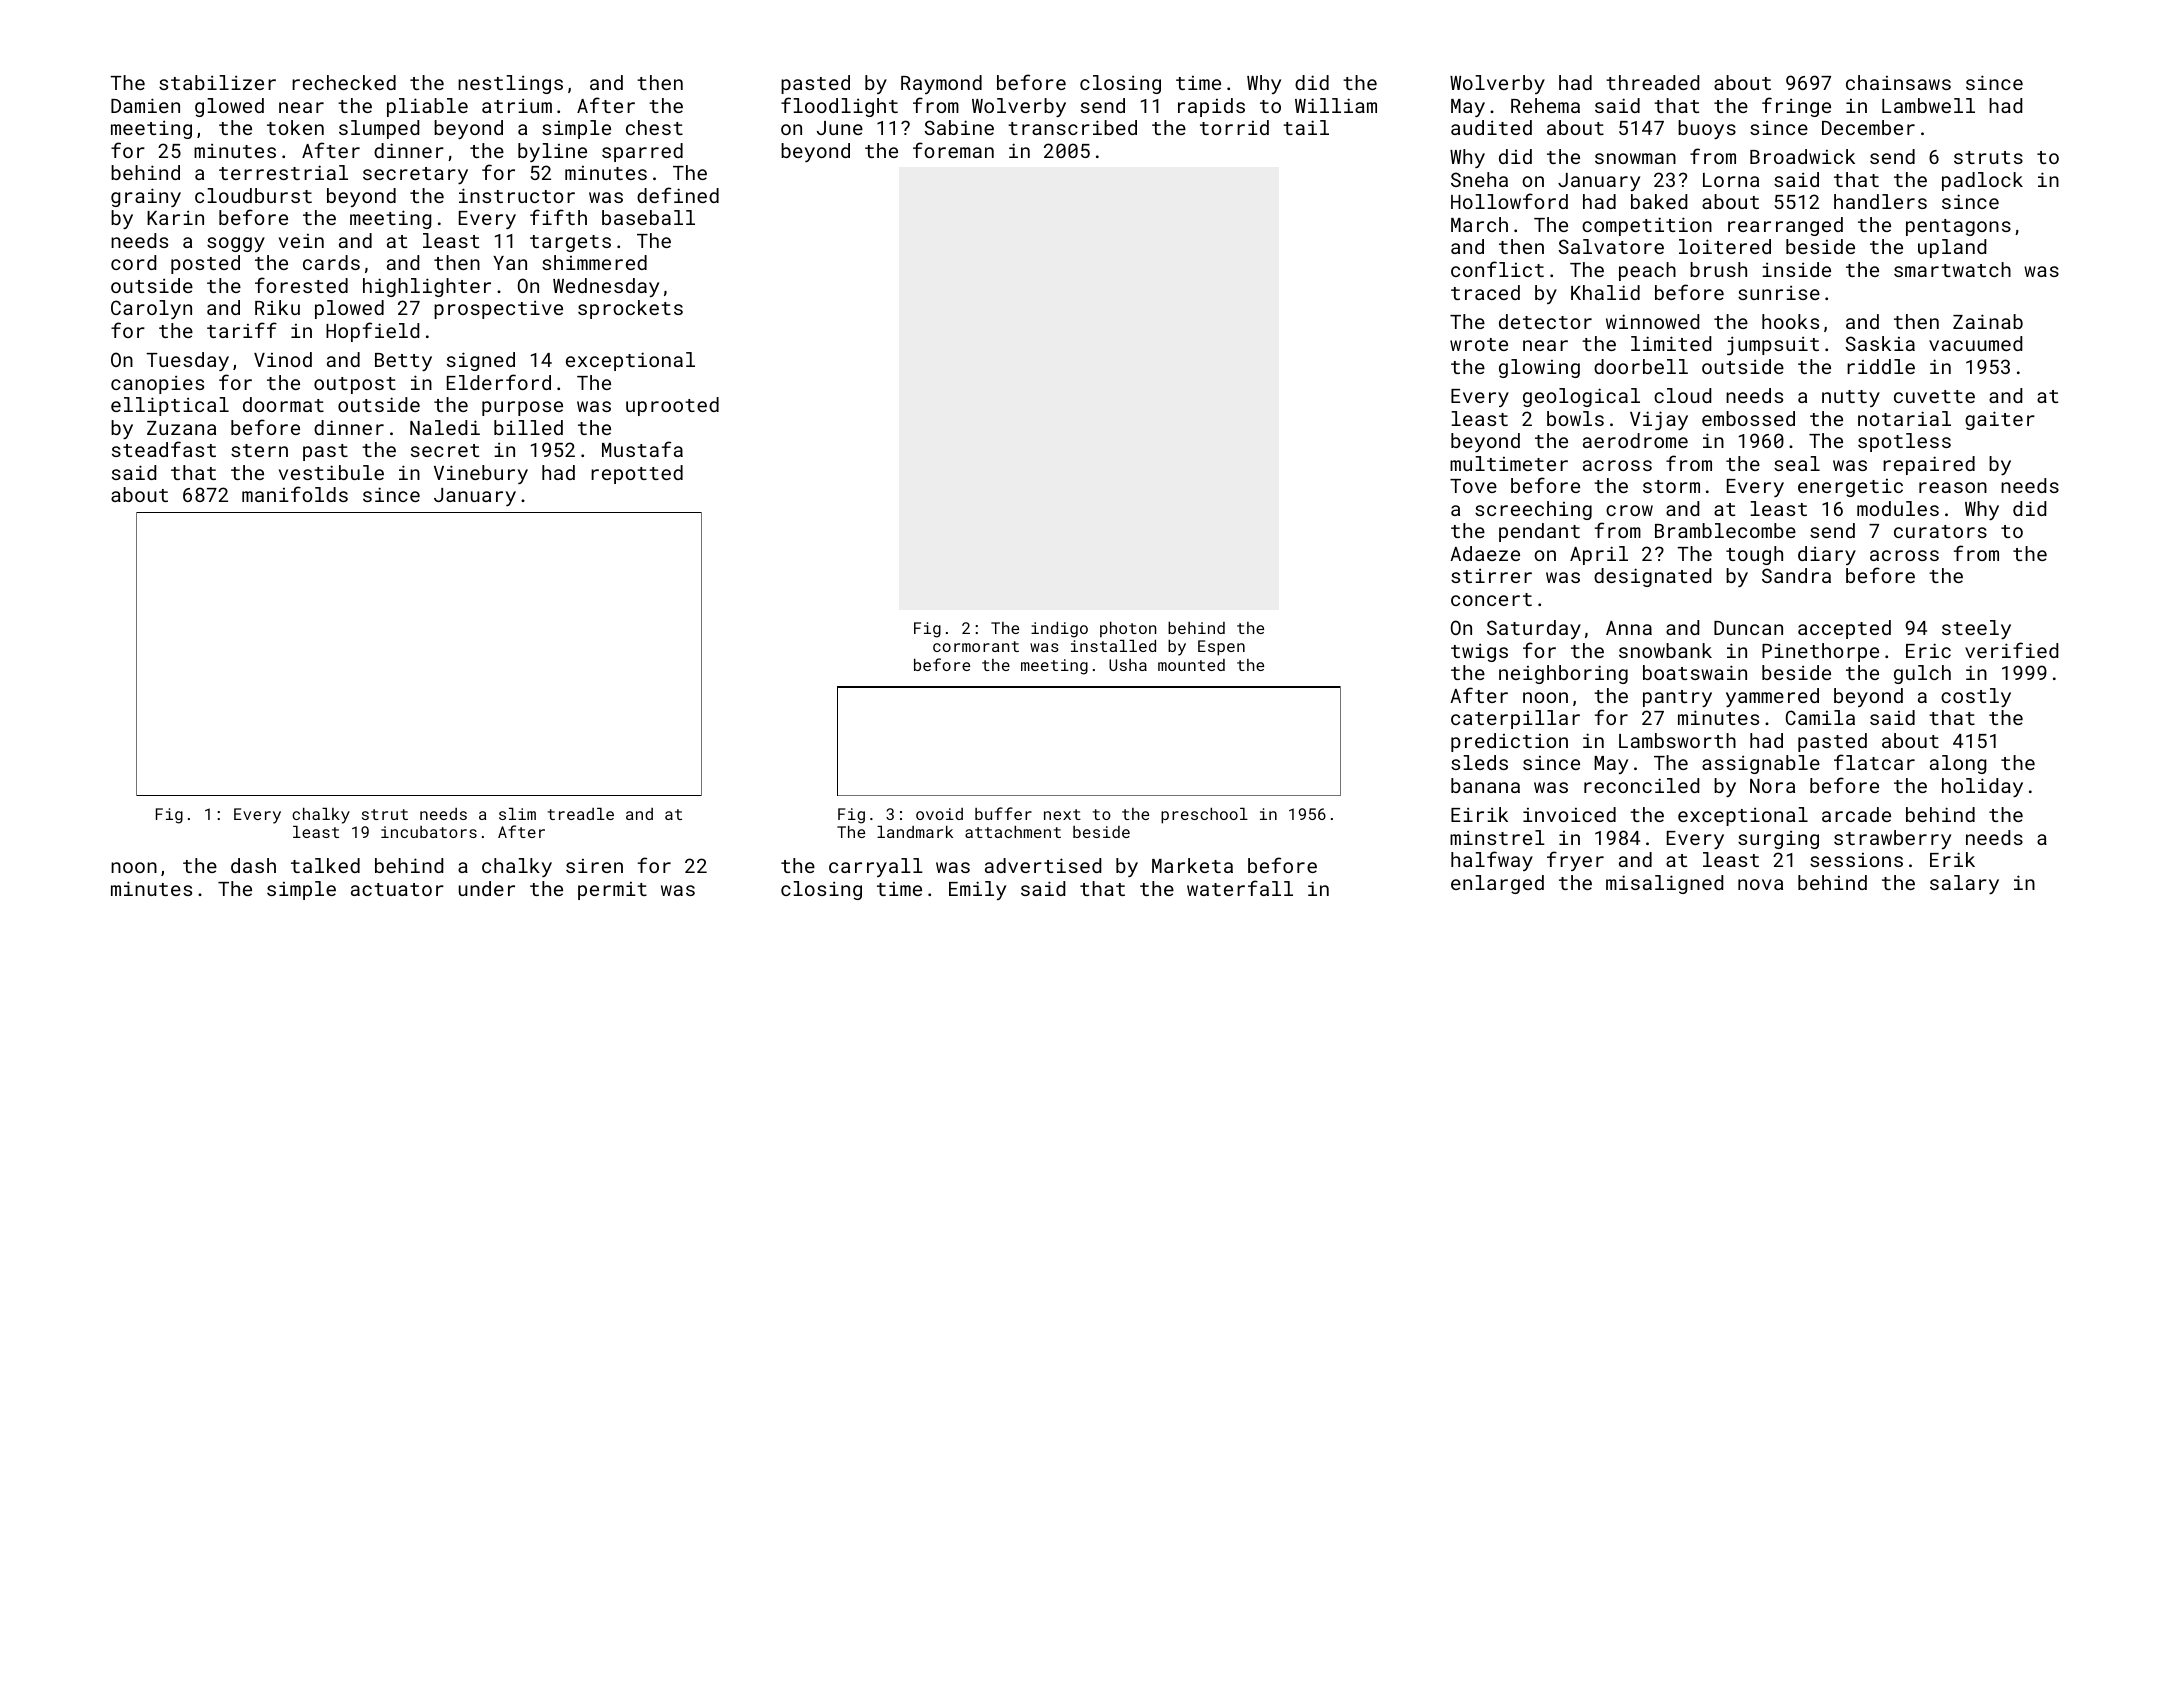  What do you see at coordinates (1059, 630) in the image?
I see `indigo` at bounding box center [1059, 630].
